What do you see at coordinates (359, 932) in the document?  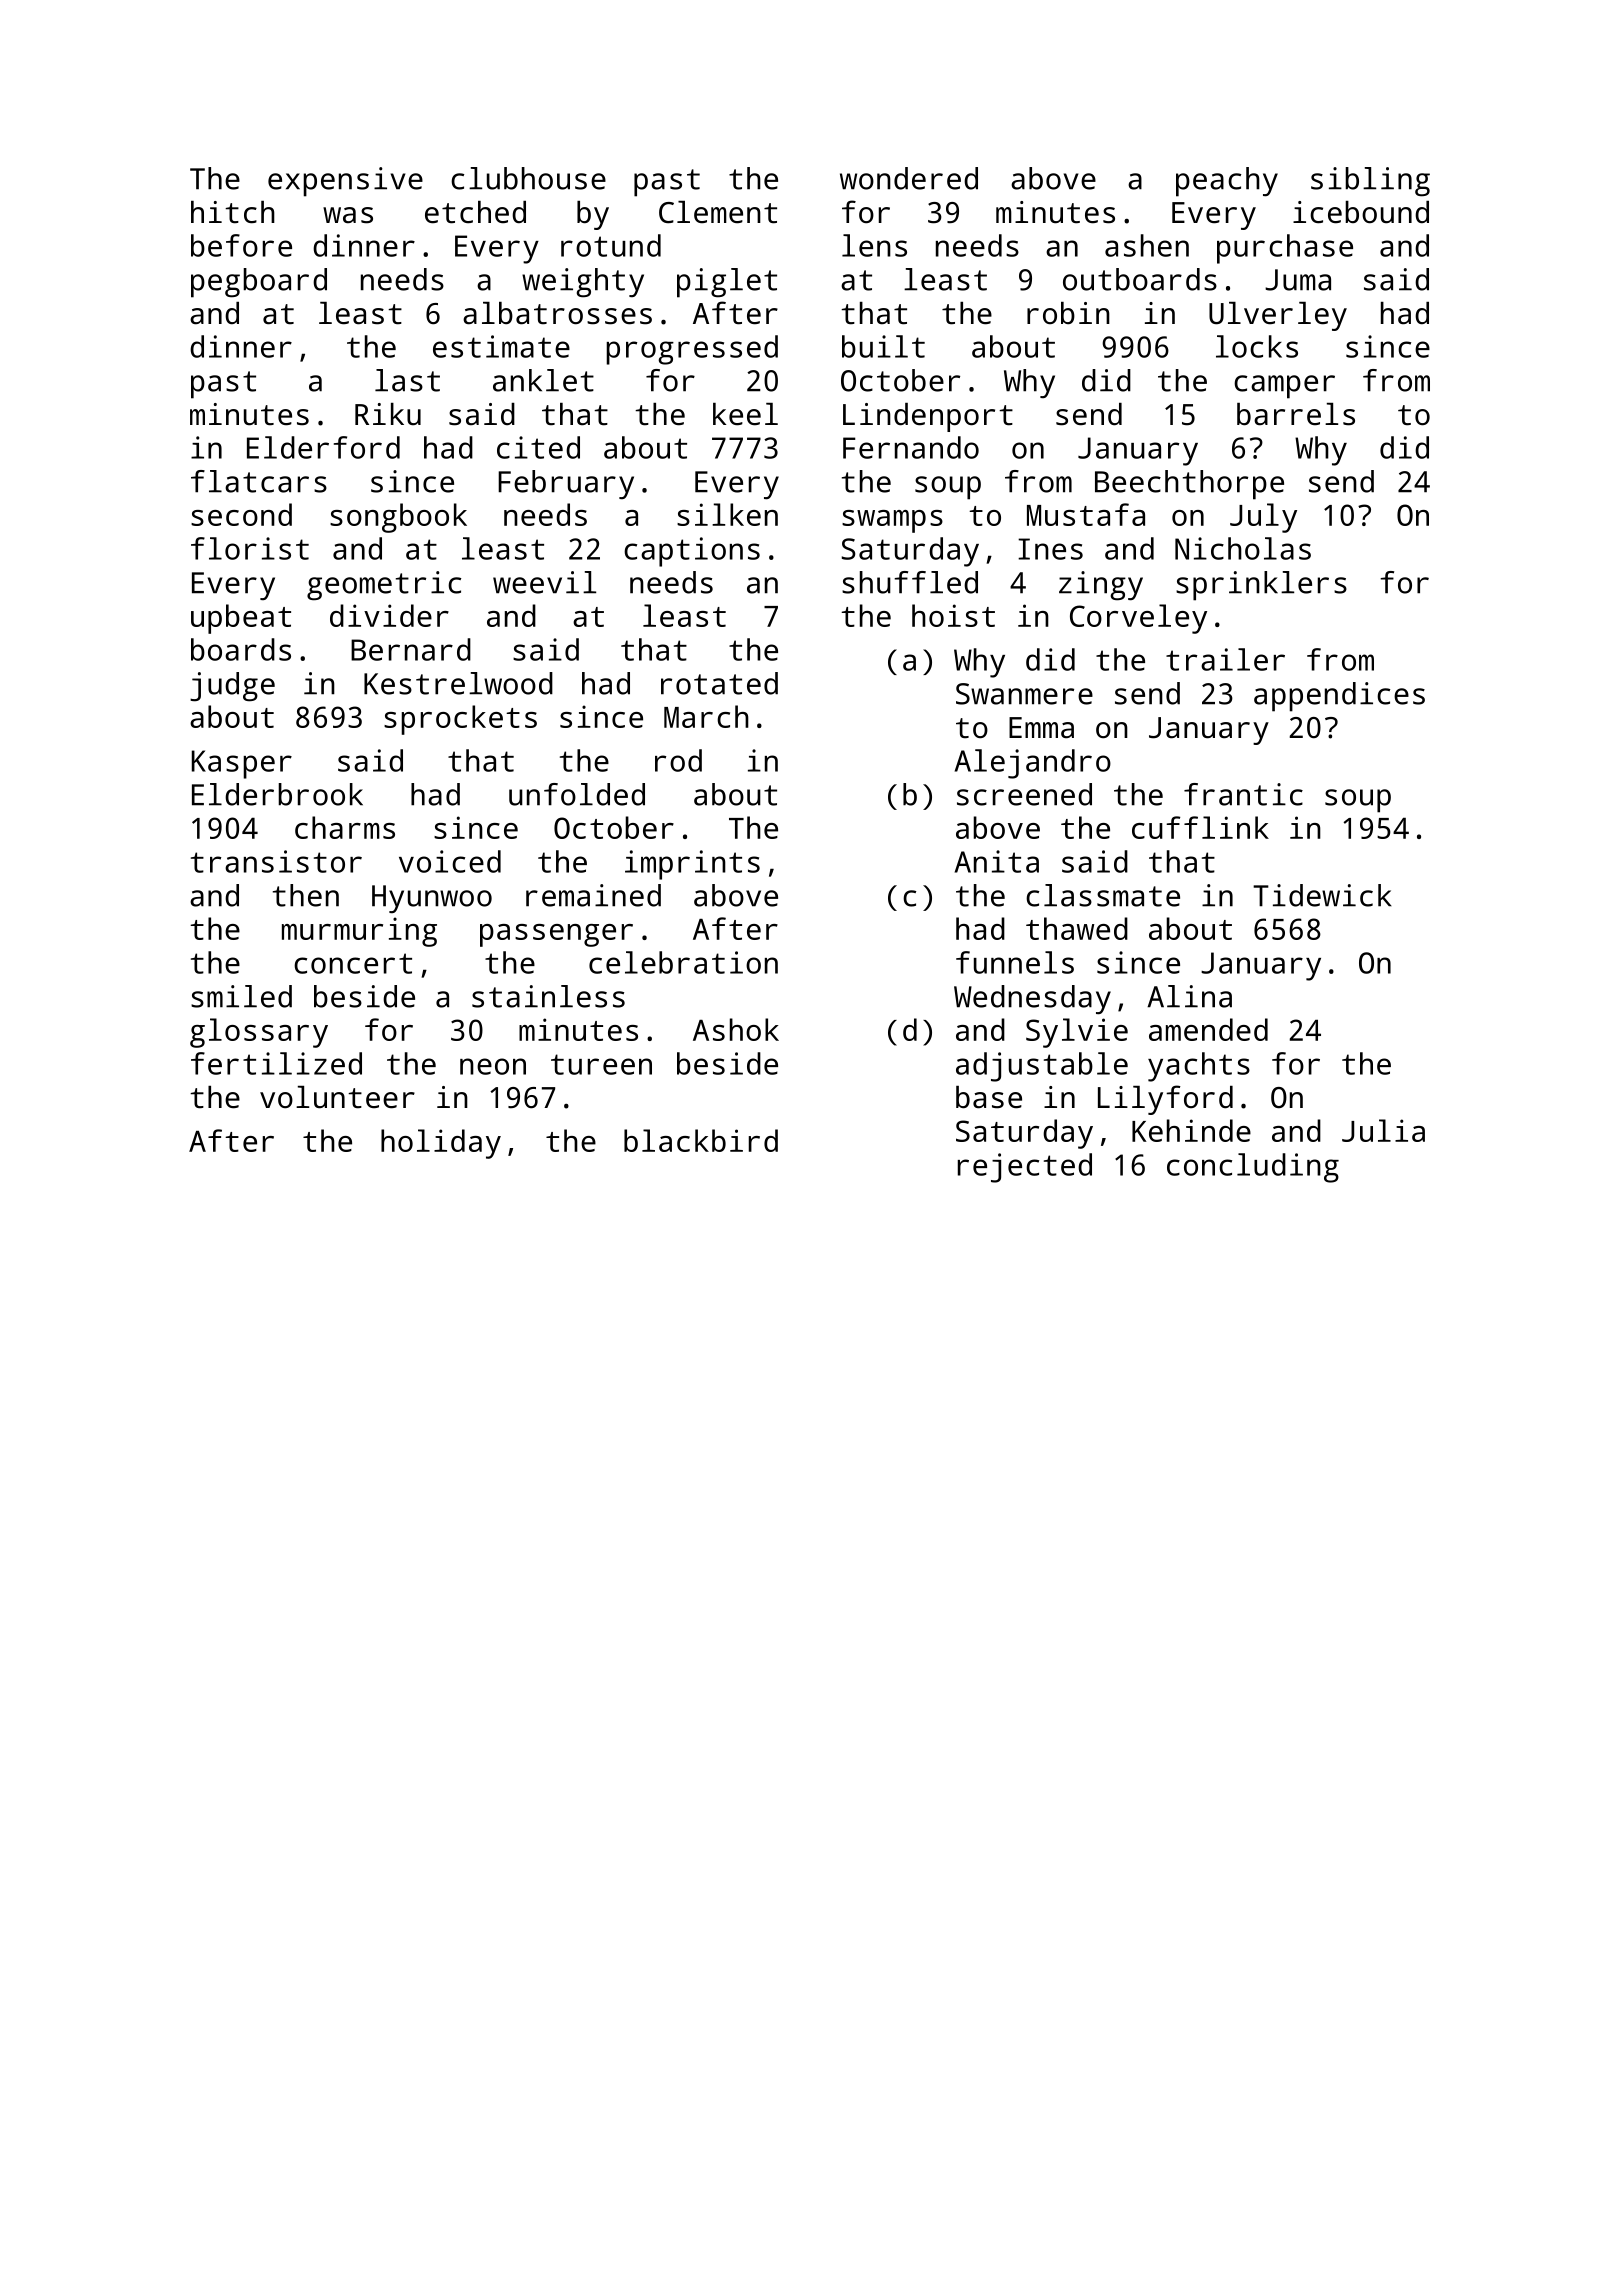 I see `murmuring` at bounding box center [359, 932].
